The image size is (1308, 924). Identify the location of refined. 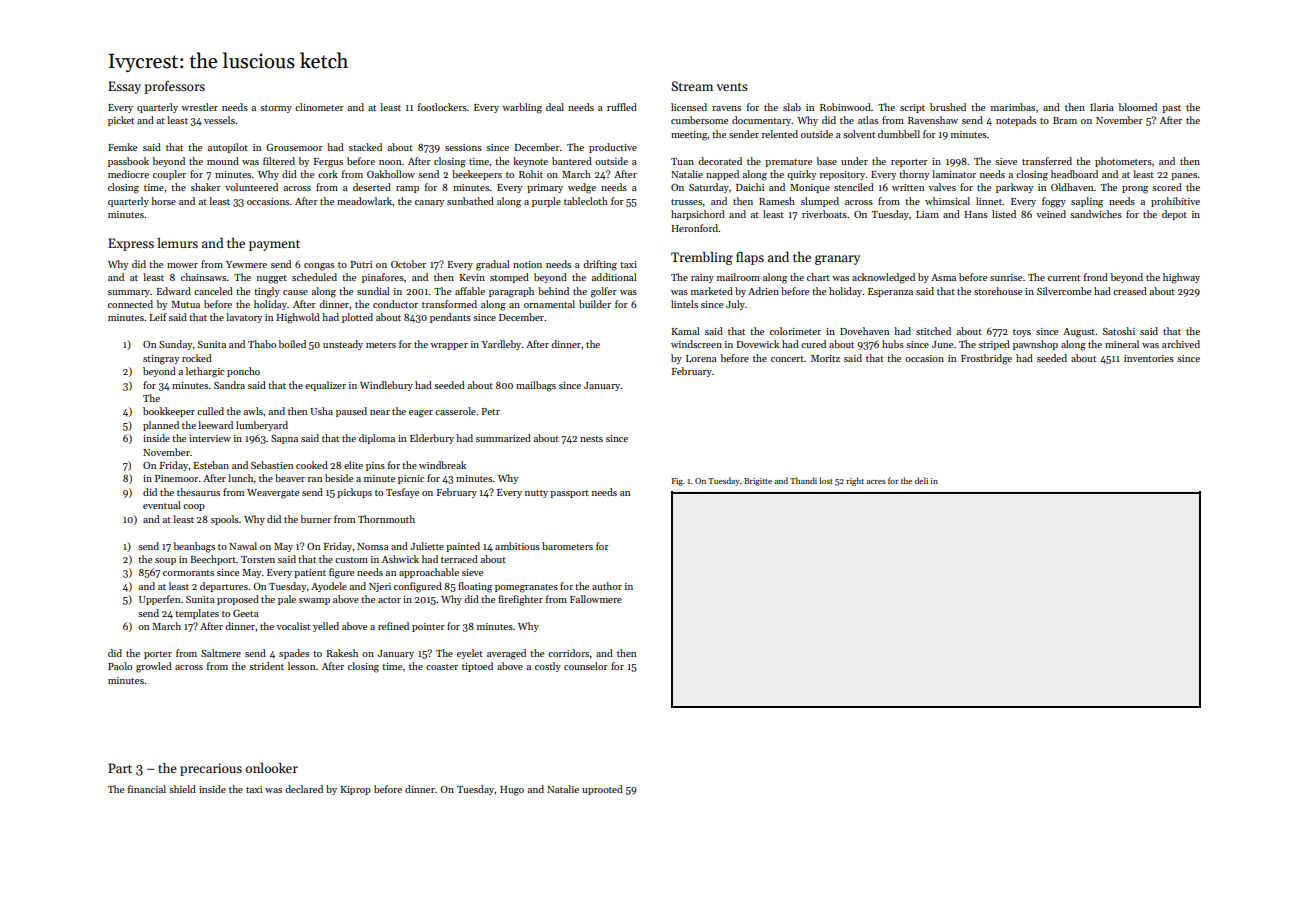
(393, 626).
